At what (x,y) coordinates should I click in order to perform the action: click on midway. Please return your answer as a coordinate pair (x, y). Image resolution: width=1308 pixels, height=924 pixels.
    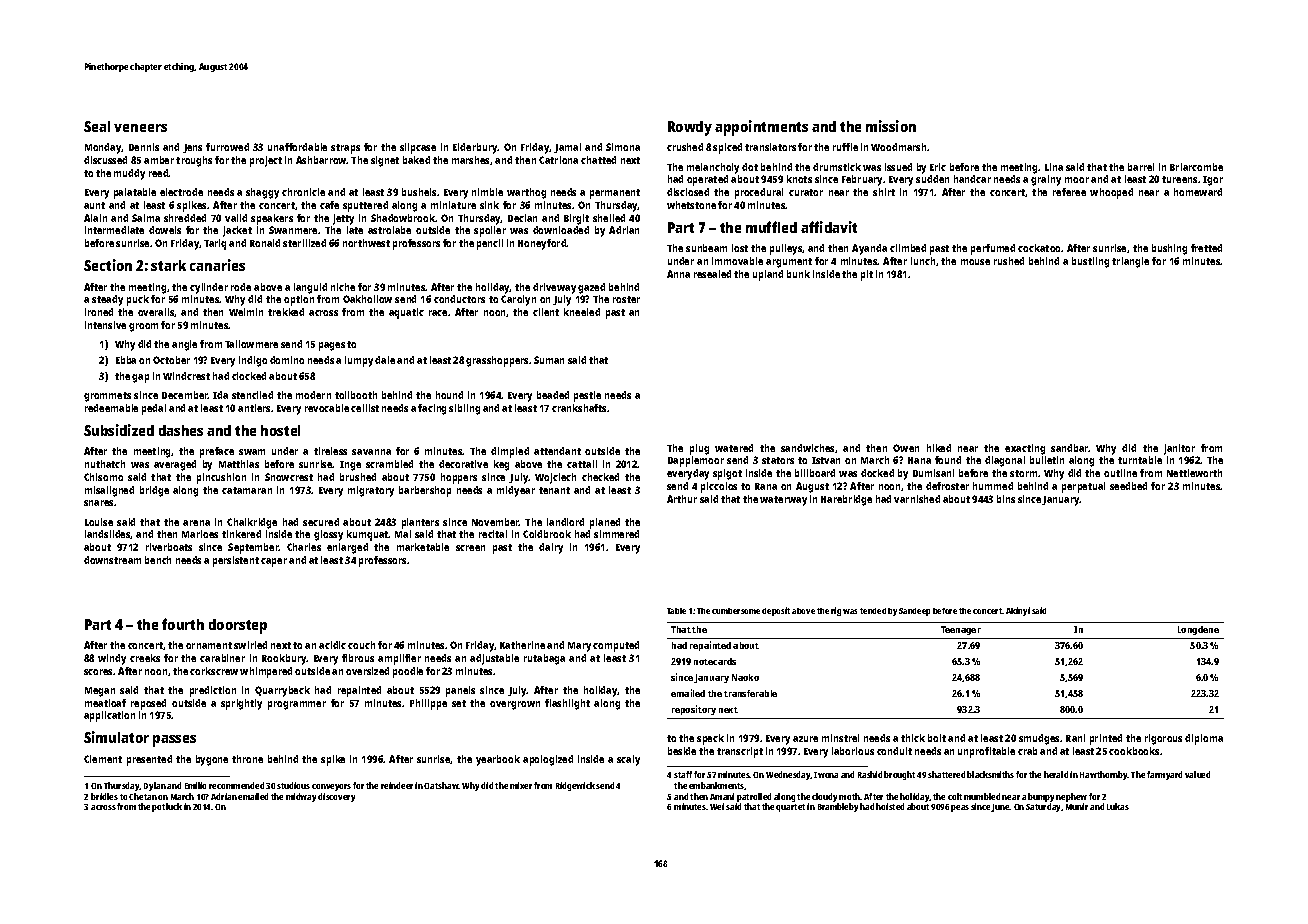
    Looking at the image, I should click on (301, 797).
